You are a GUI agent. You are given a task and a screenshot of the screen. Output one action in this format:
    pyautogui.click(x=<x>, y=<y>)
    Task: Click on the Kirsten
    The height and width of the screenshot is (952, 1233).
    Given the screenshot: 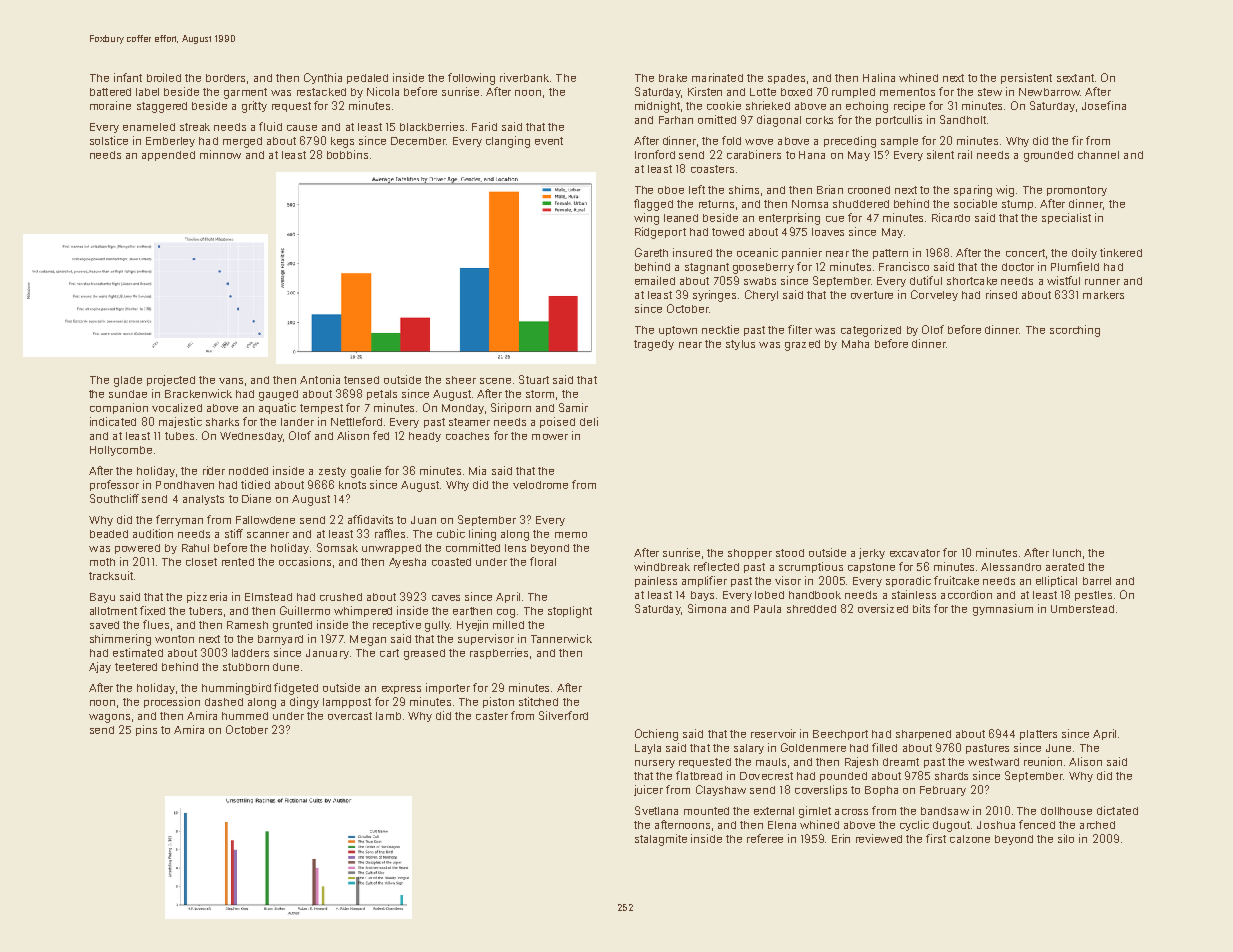 What is the action you would take?
    pyautogui.click(x=705, y=91)
